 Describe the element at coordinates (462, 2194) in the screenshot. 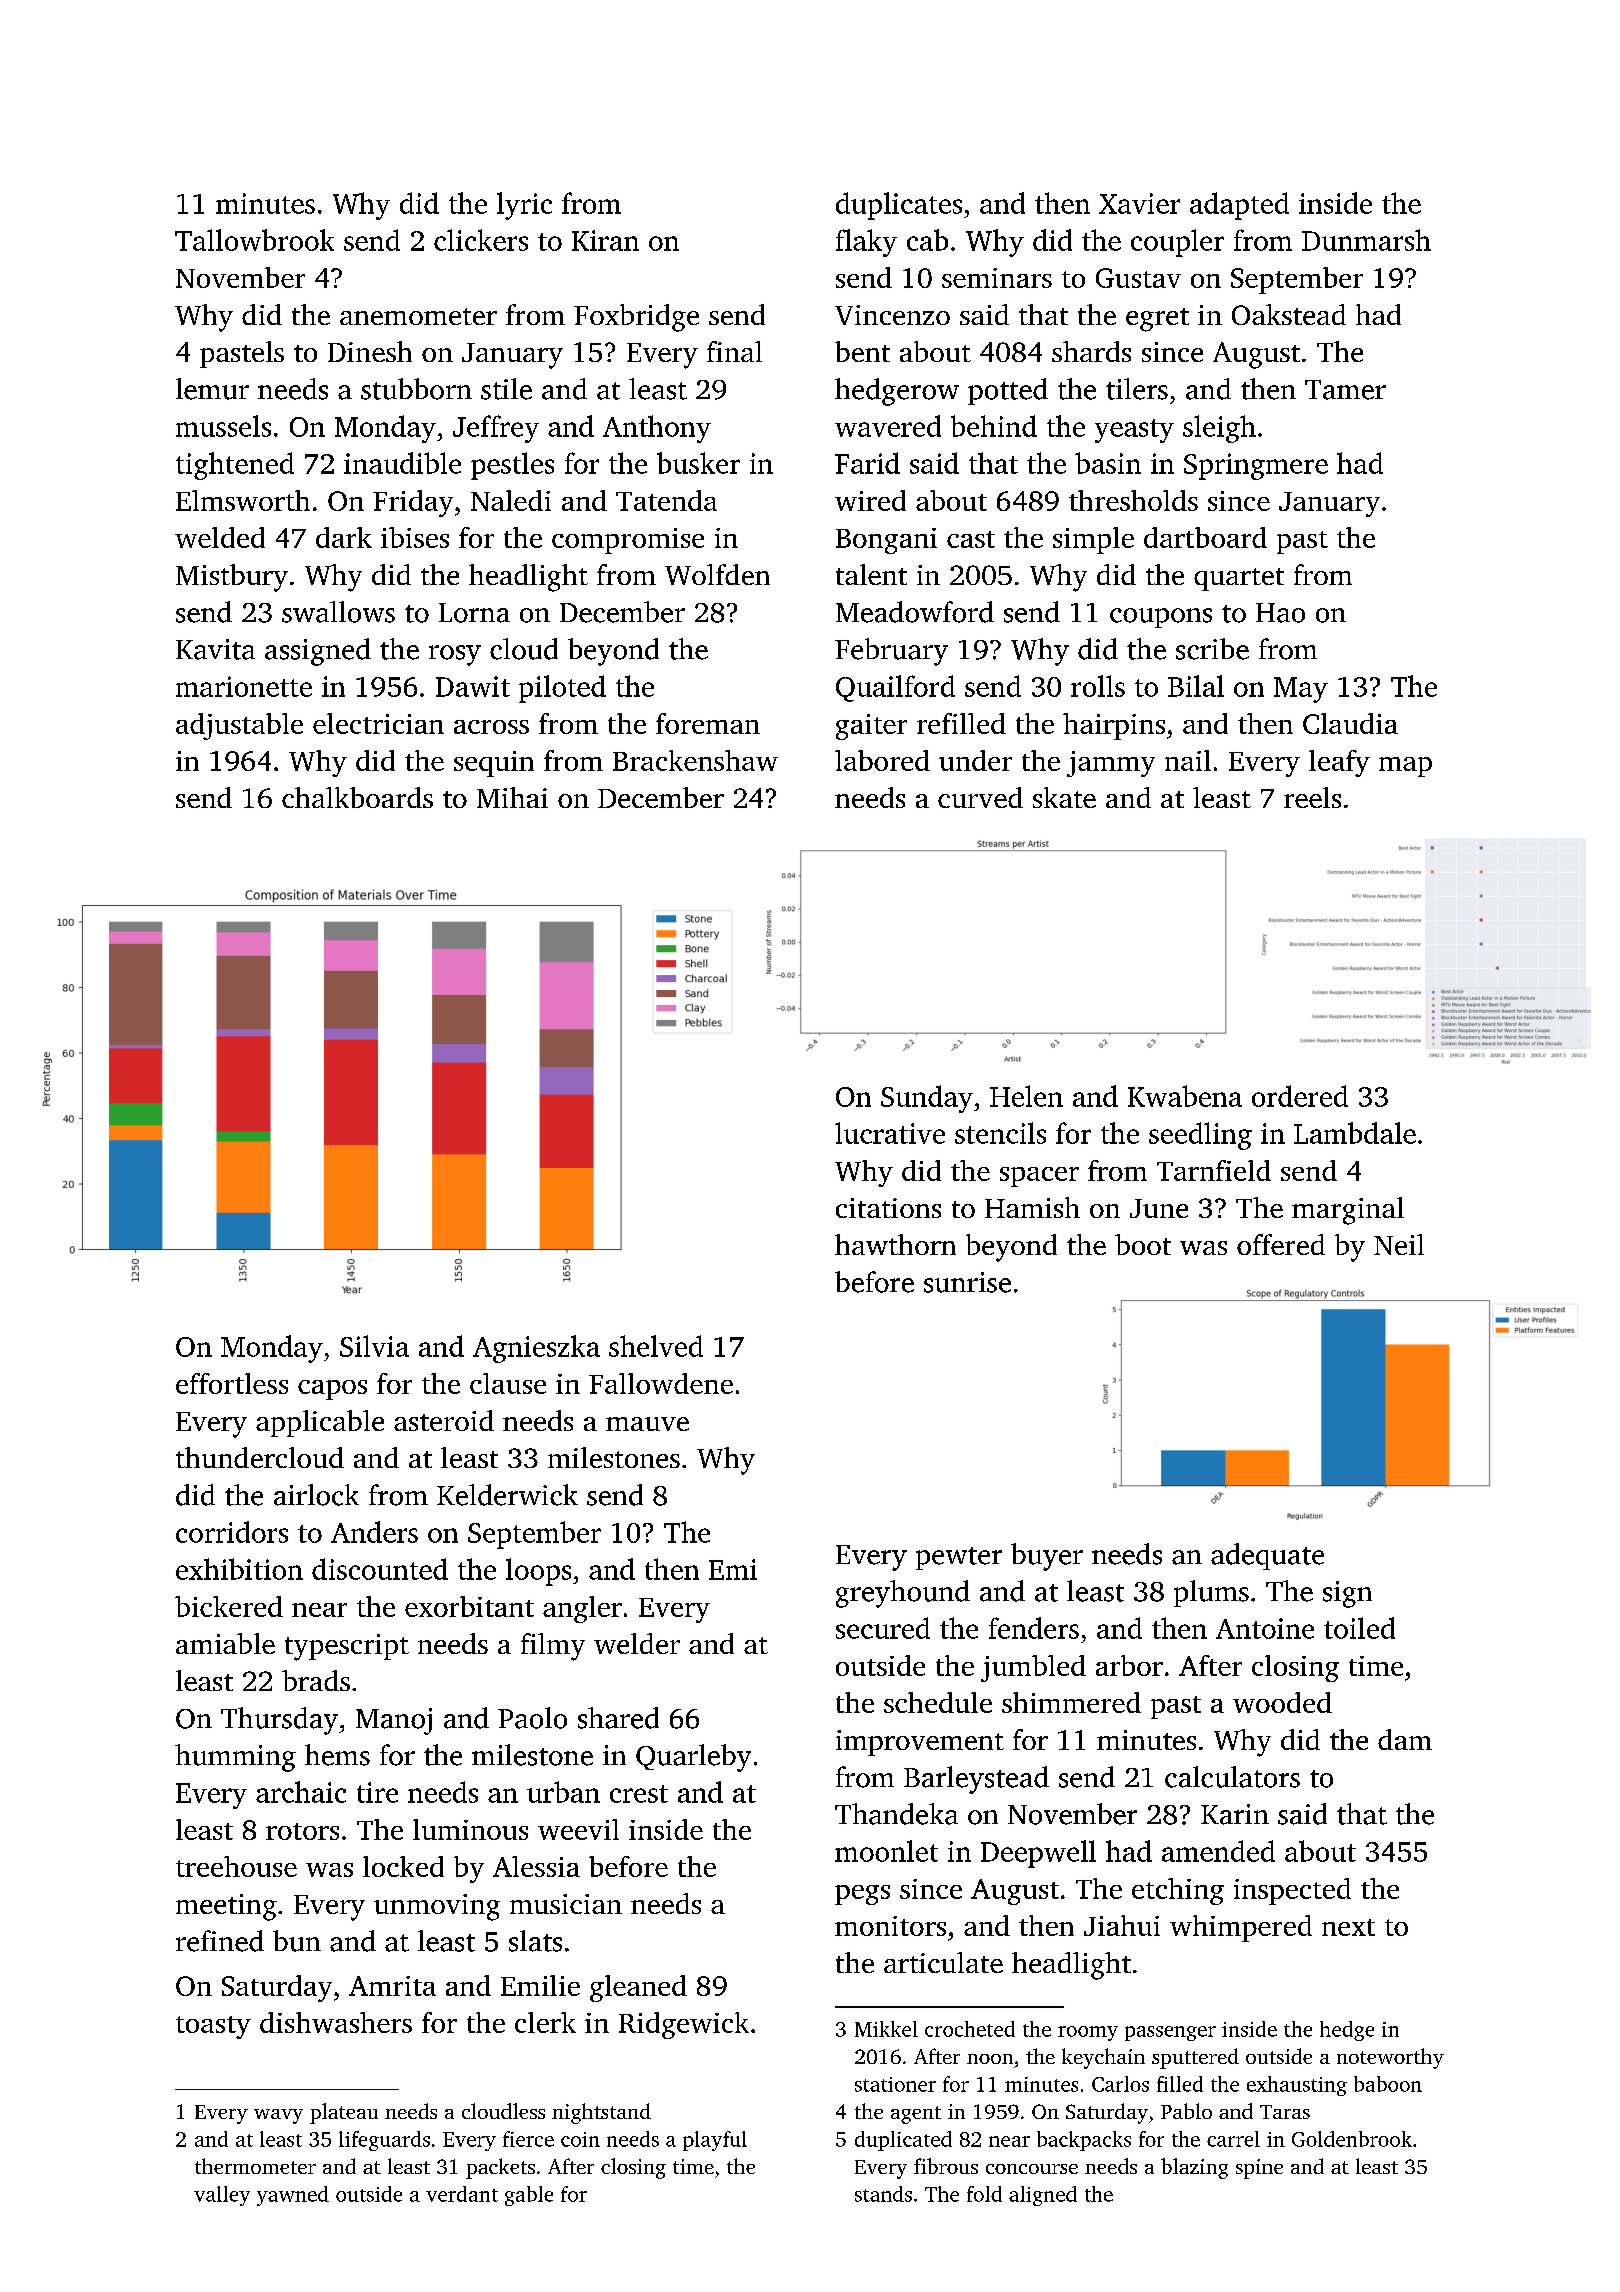

I see `verdant` at that location.
